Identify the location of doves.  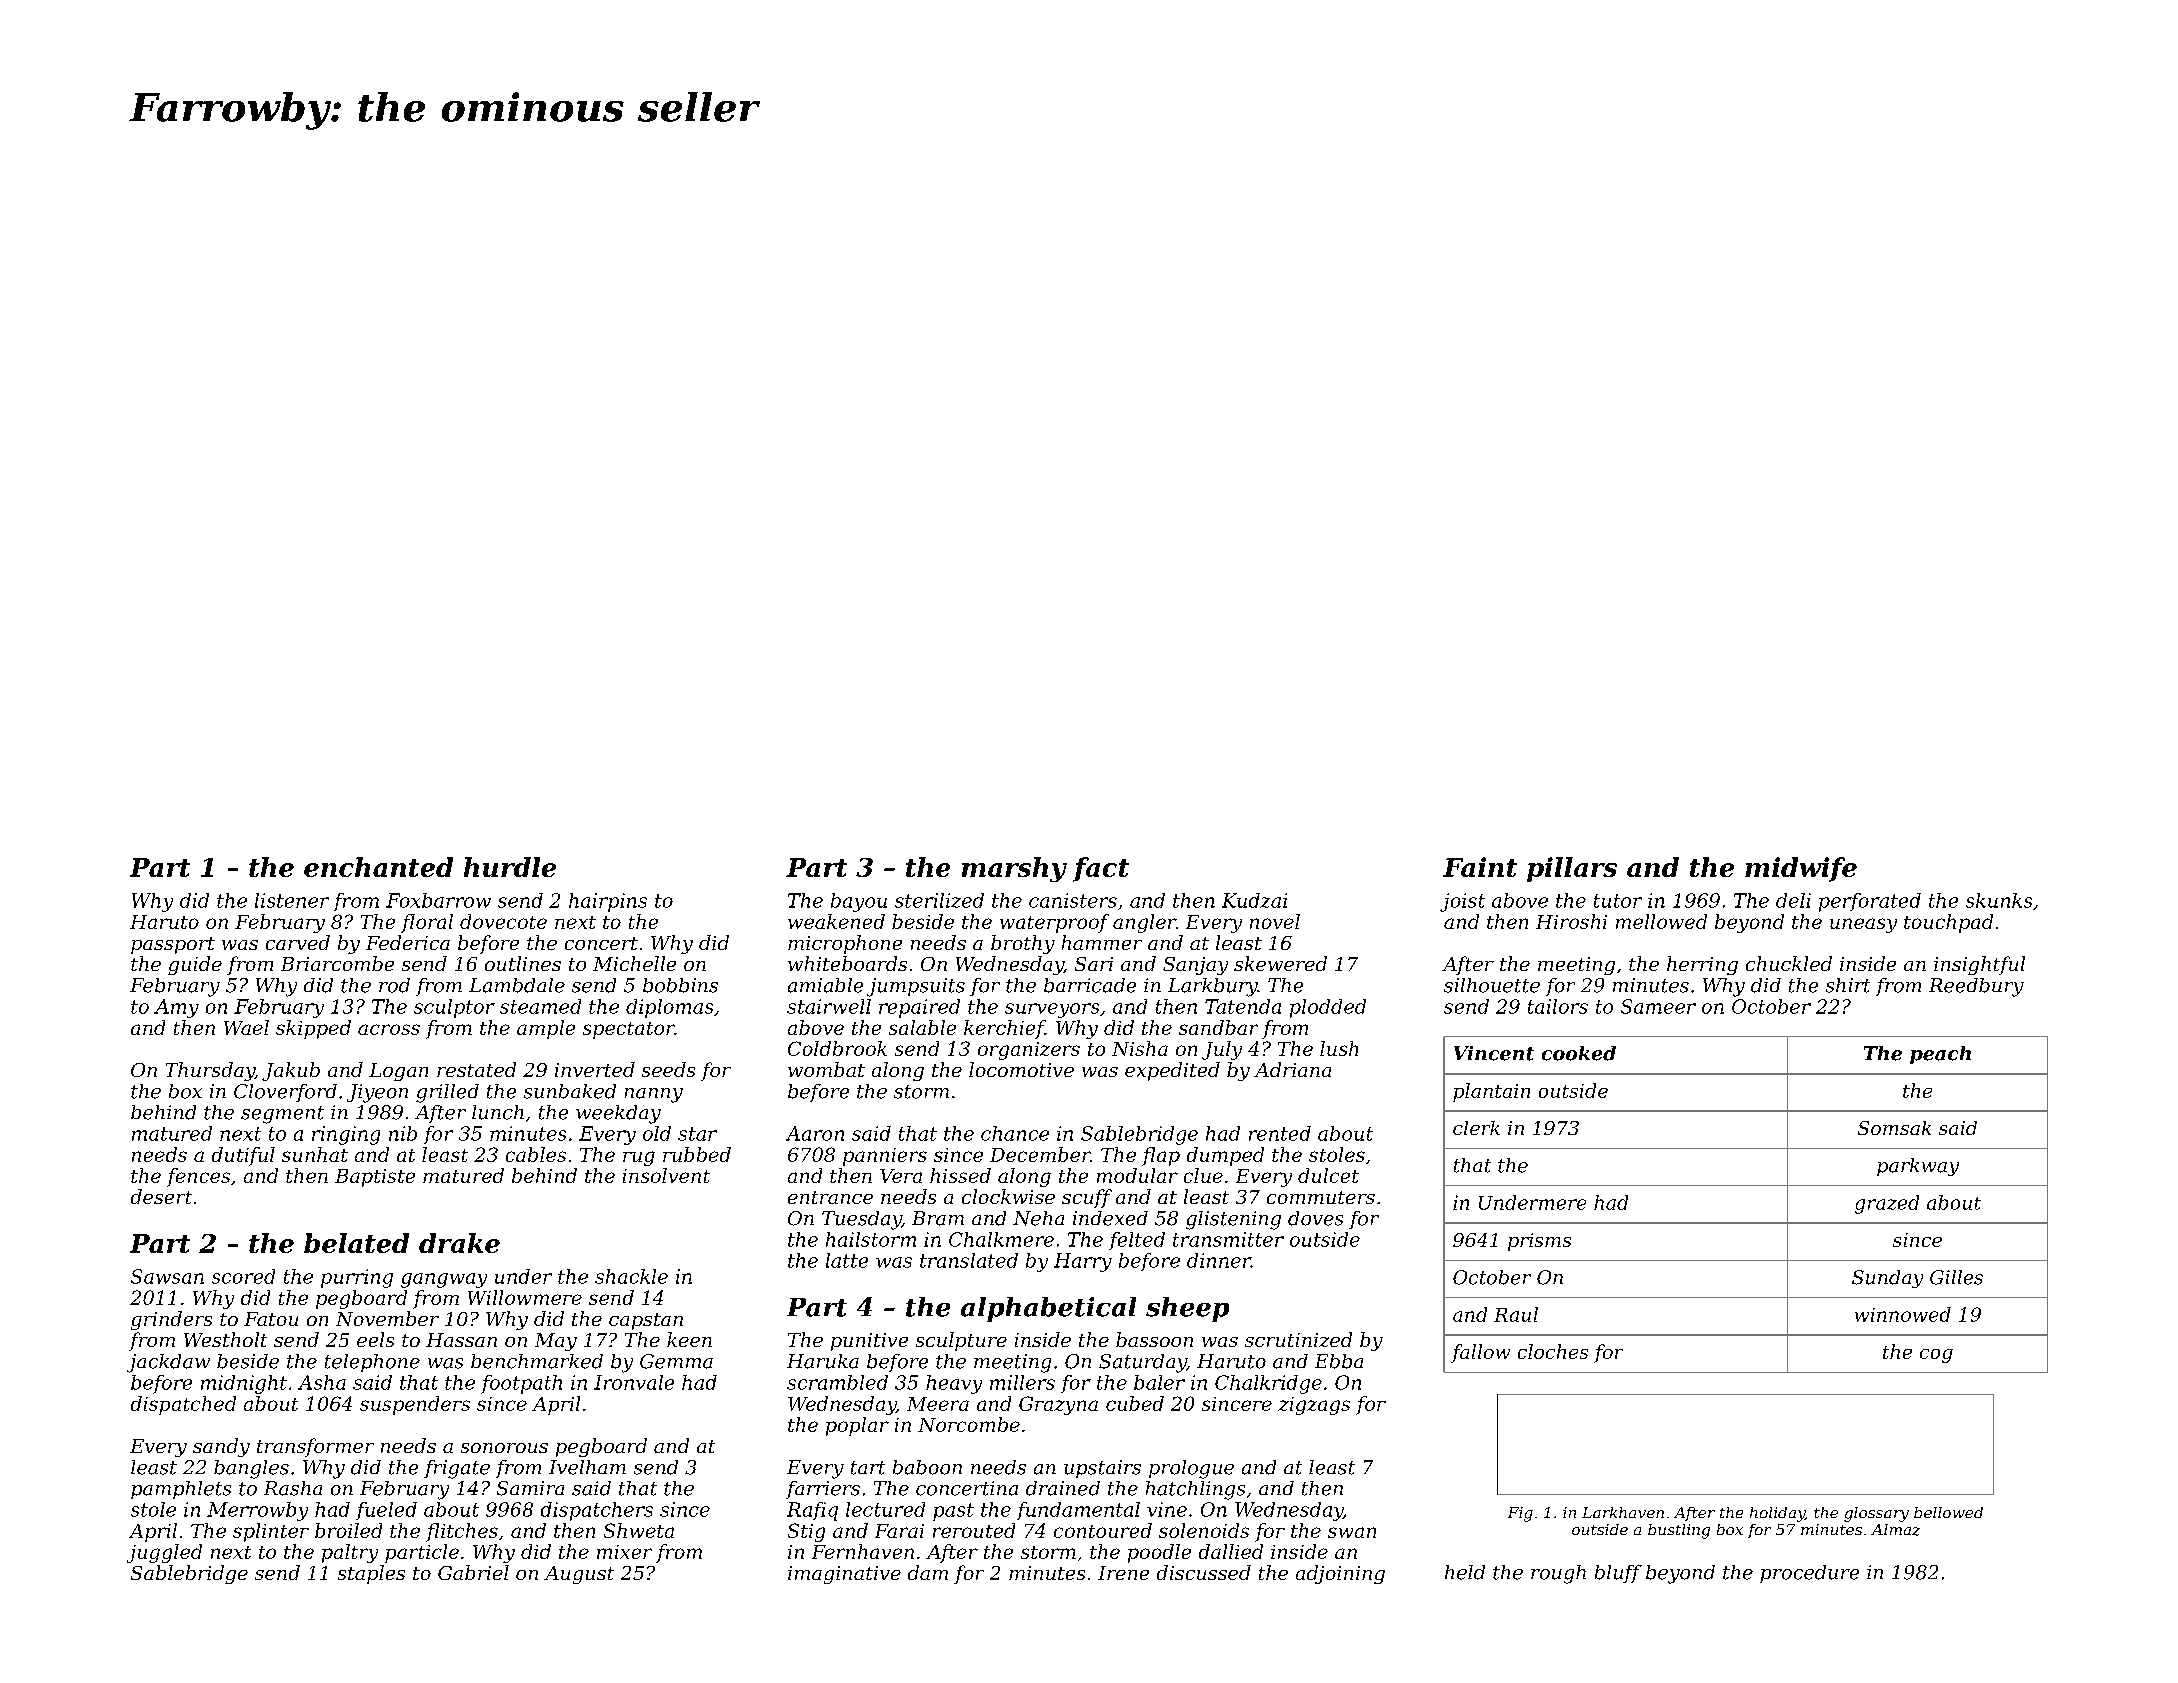
(1315, 1218).
